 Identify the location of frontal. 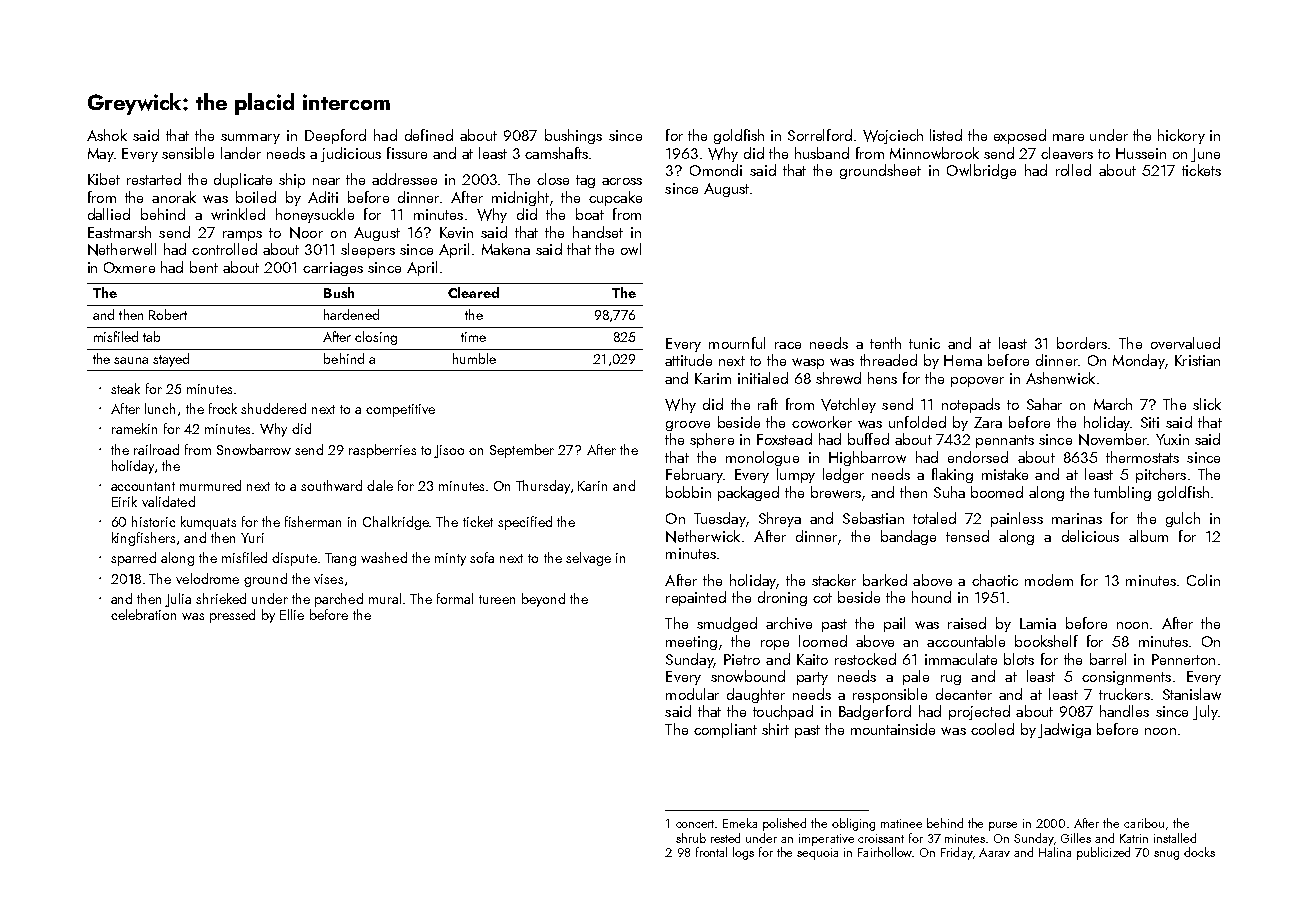
(711, 852).
